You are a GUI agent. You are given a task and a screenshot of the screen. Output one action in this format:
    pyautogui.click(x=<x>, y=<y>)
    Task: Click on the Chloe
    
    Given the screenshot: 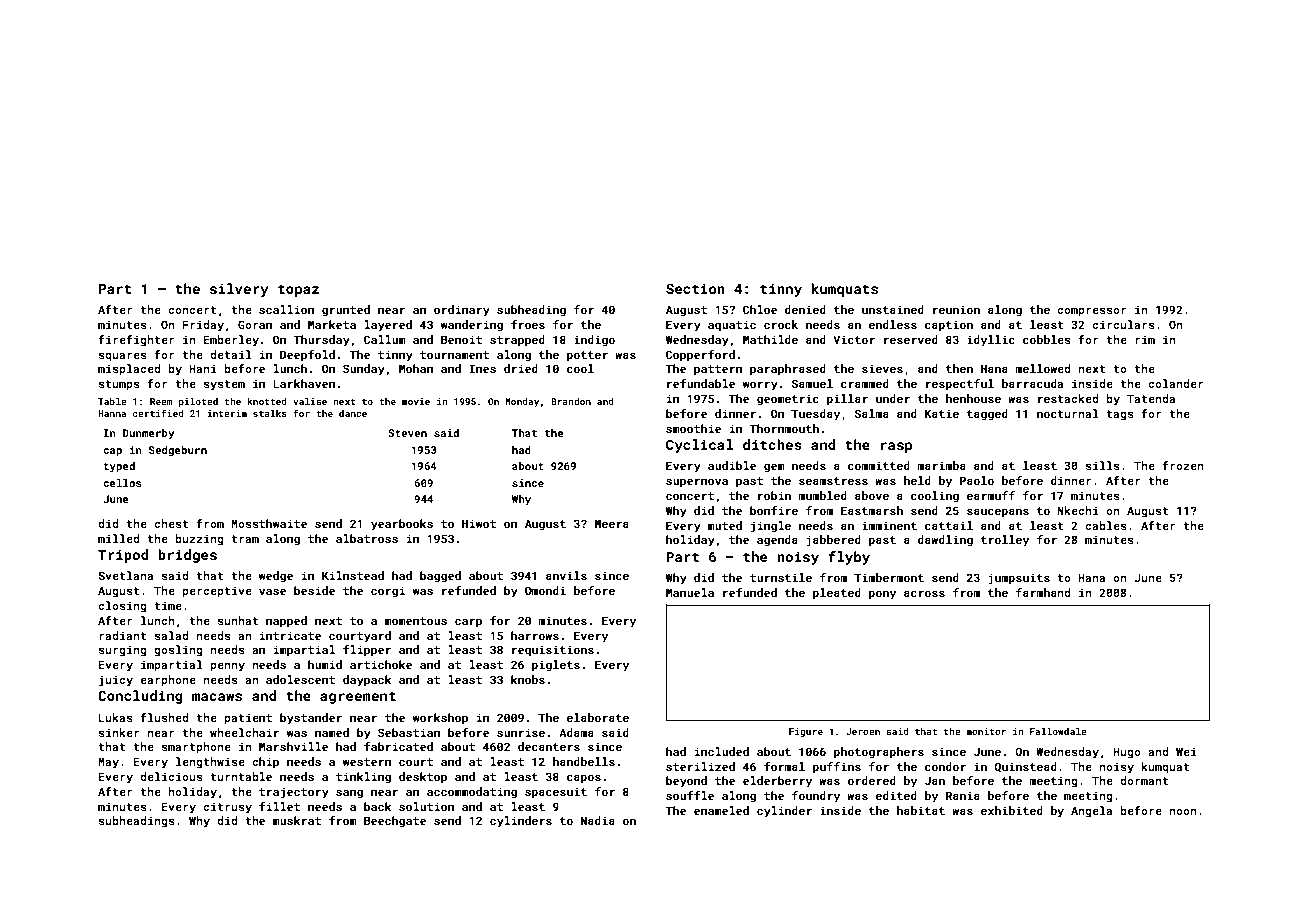 What is the action you would take?
    pyautogui.click(x=760, y=309)
